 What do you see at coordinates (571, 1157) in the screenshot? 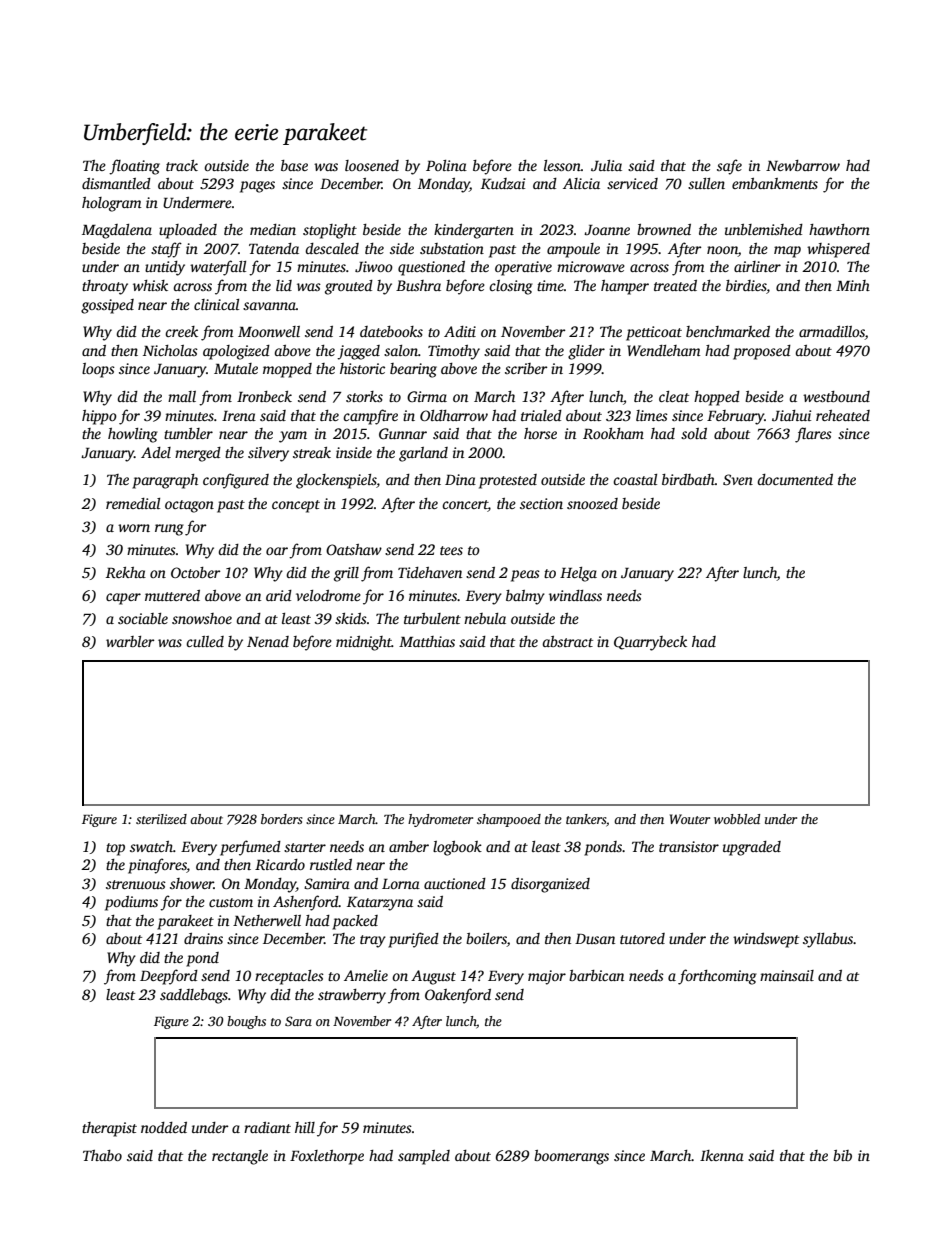
I see `boomerangs` at bounding box center [571, 1157].
